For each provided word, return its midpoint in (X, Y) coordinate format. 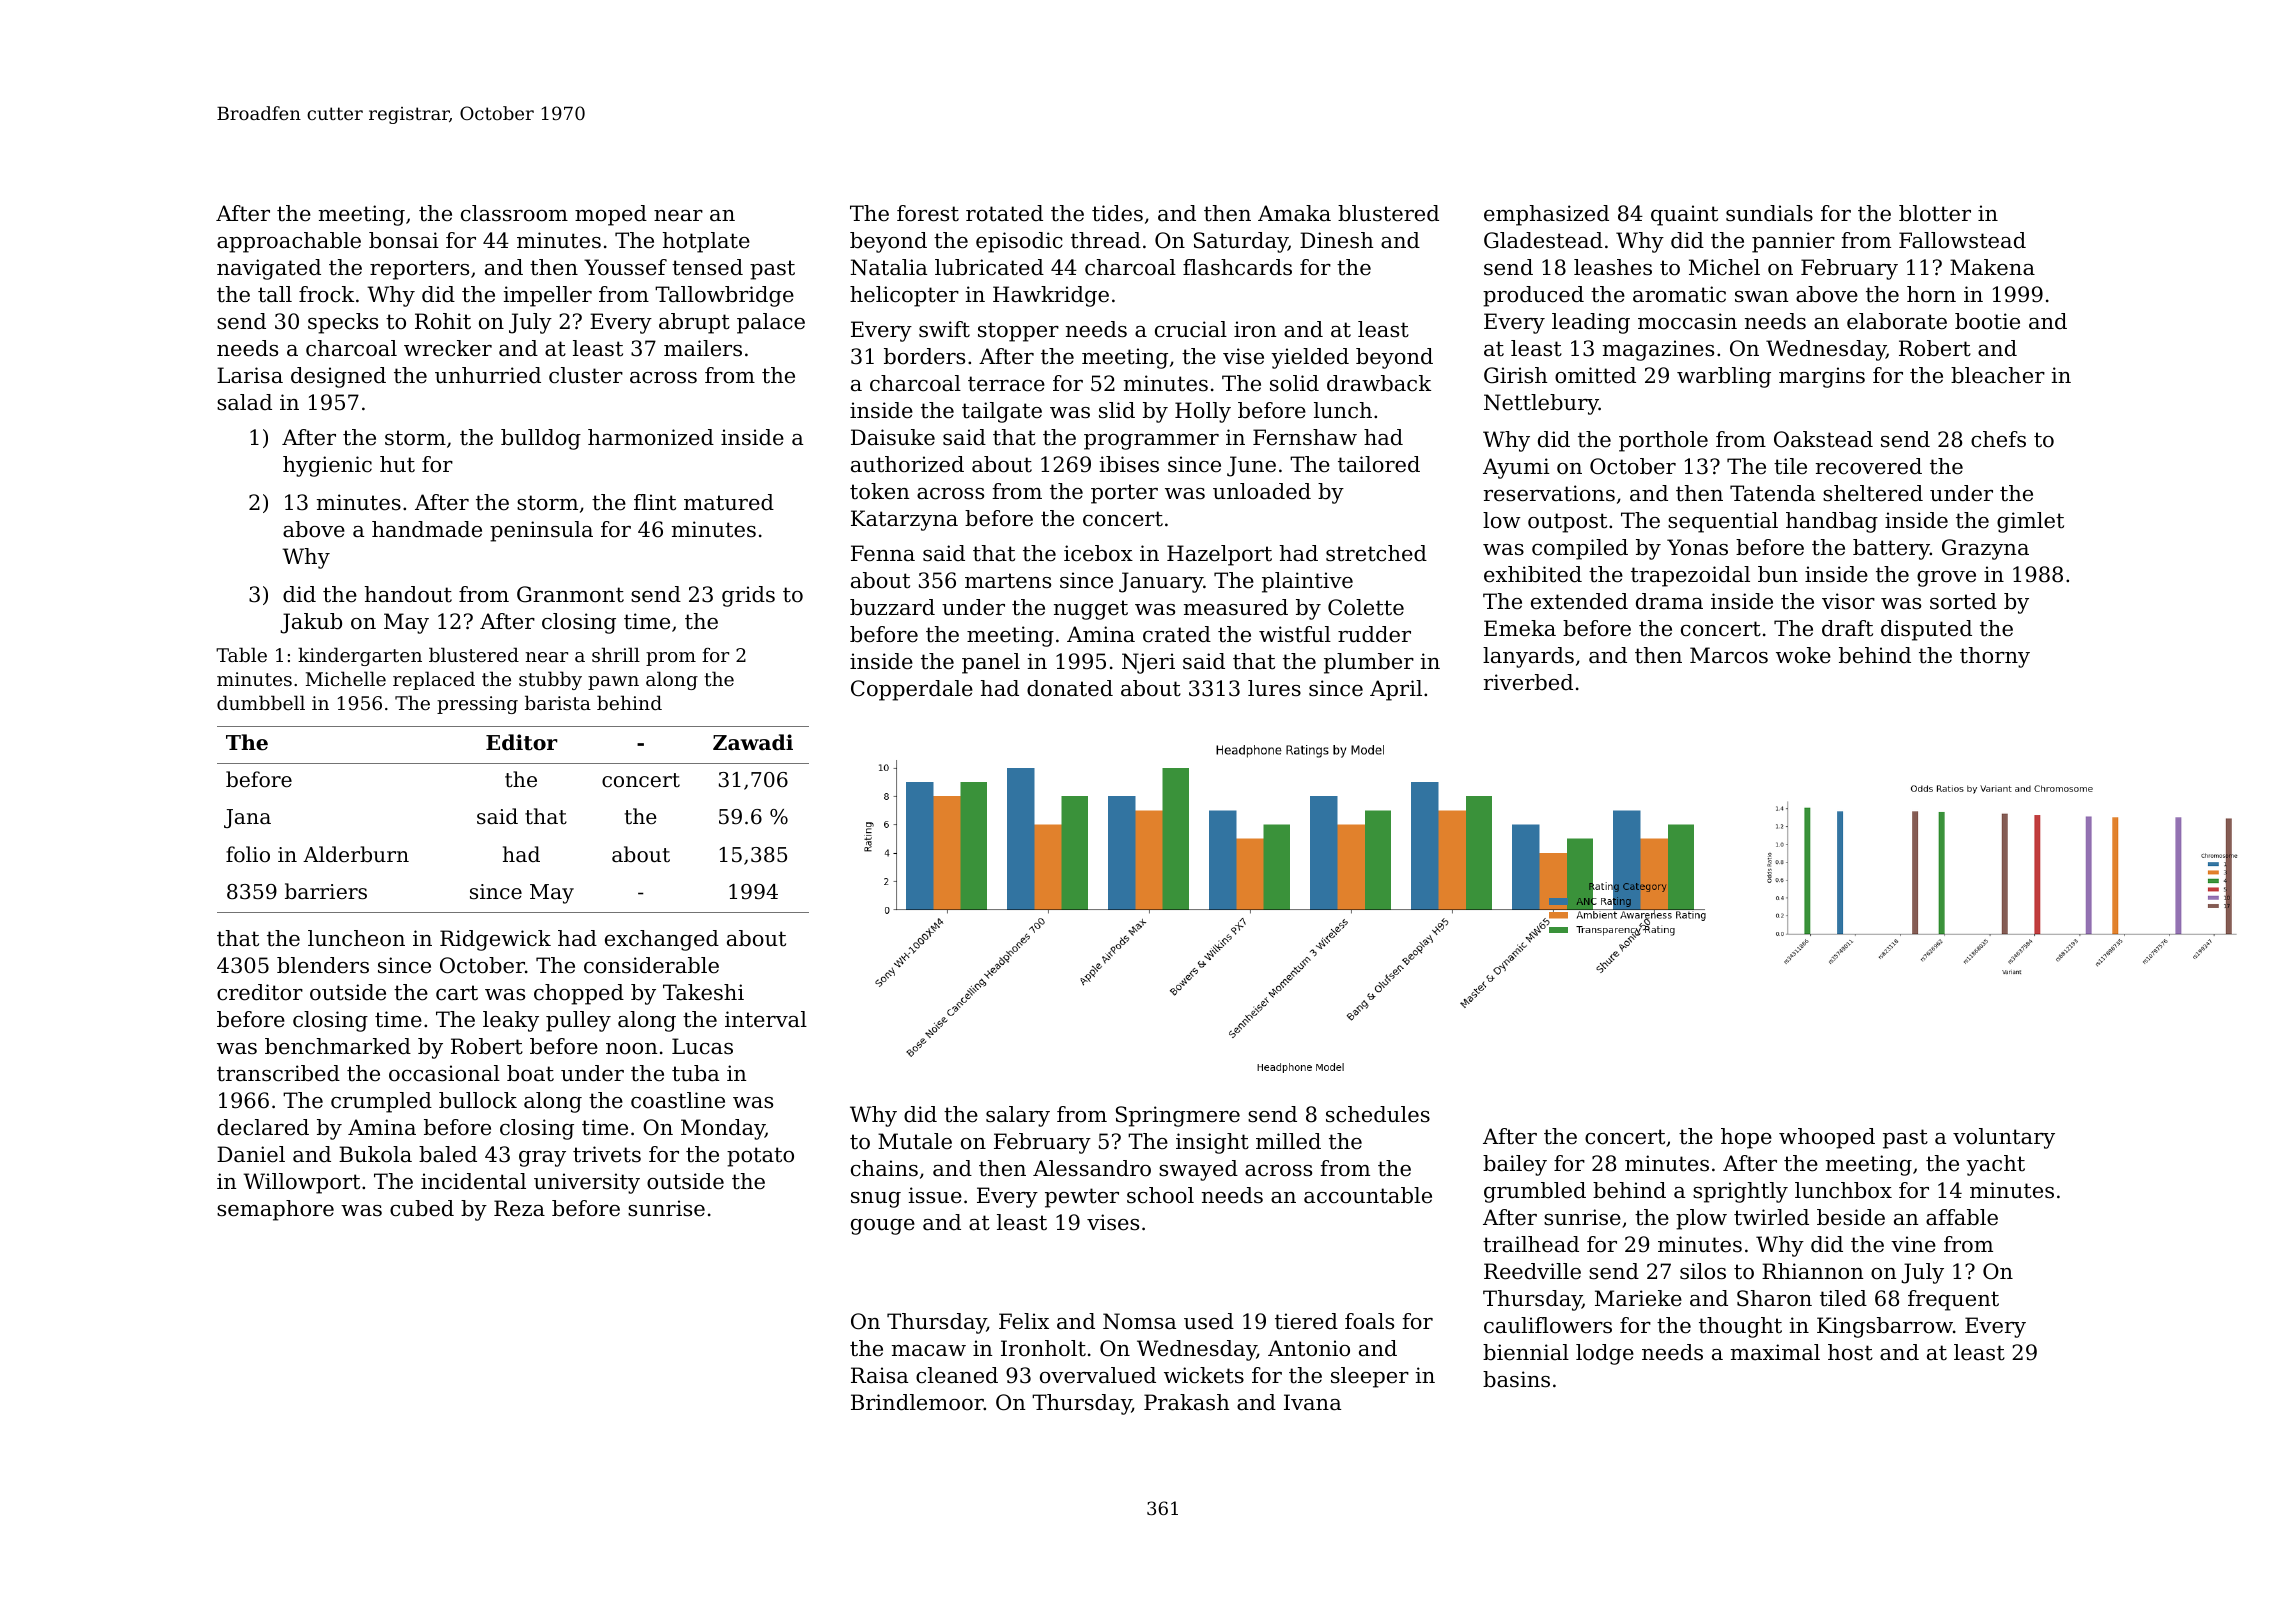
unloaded (1262, 491)
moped (611, 215)
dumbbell (261, 702)
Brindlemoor (917, 1402)
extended (1579, 601)
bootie (1987, 321)
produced (1533, 296)
